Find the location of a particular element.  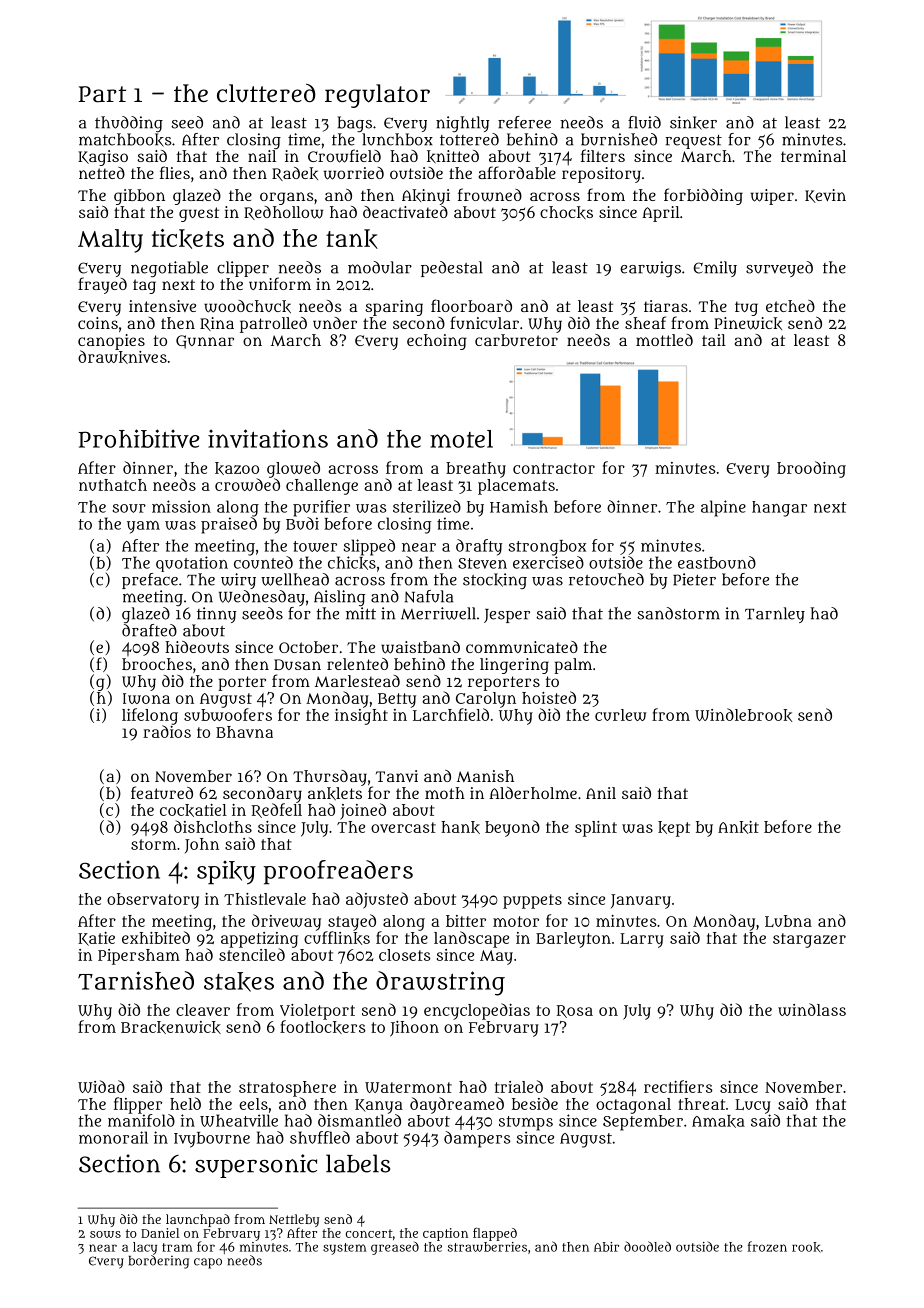

fluid is located at coordinates (644, 122).
